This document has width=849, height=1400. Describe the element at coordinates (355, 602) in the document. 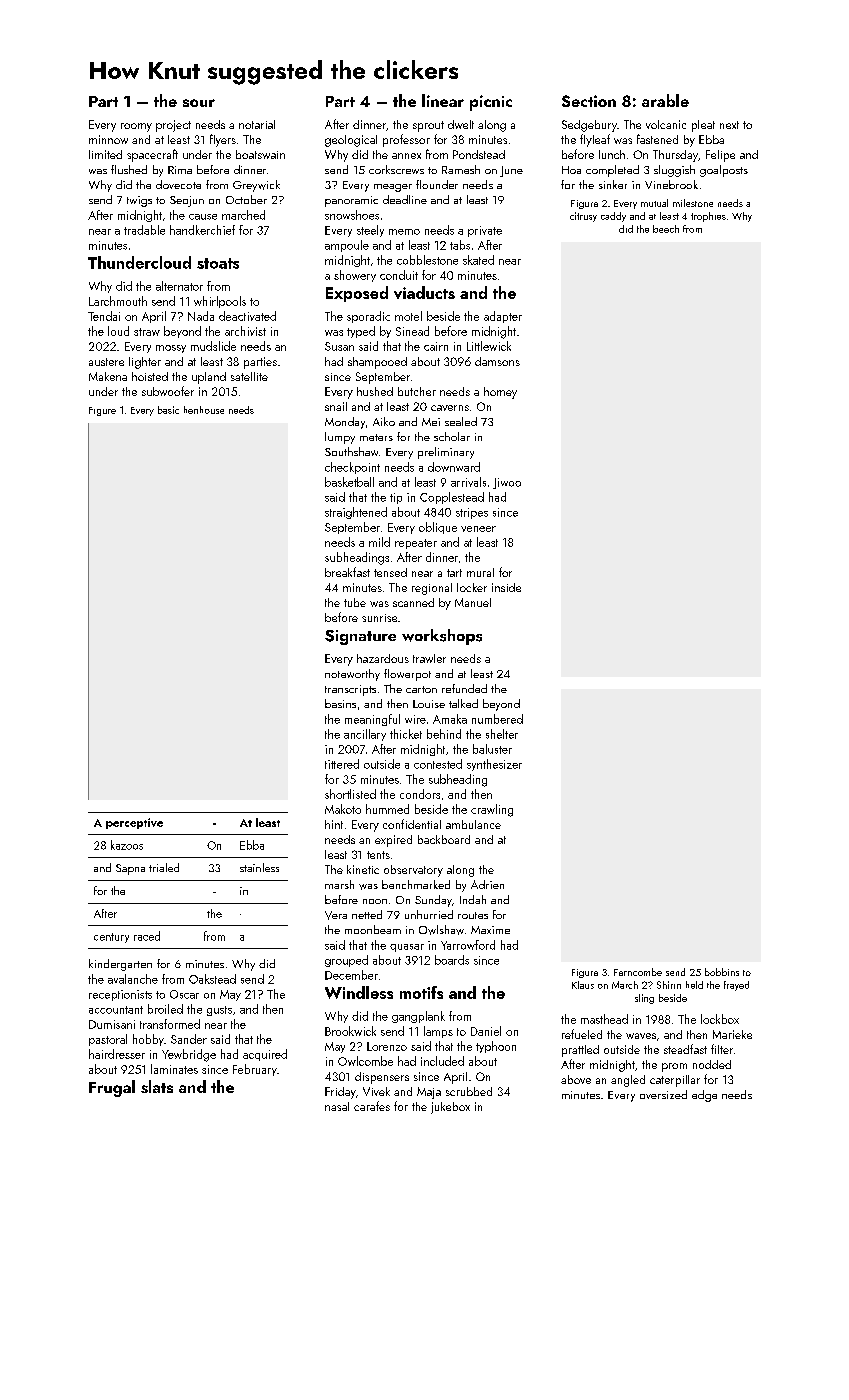

I see `tube` at that location.
